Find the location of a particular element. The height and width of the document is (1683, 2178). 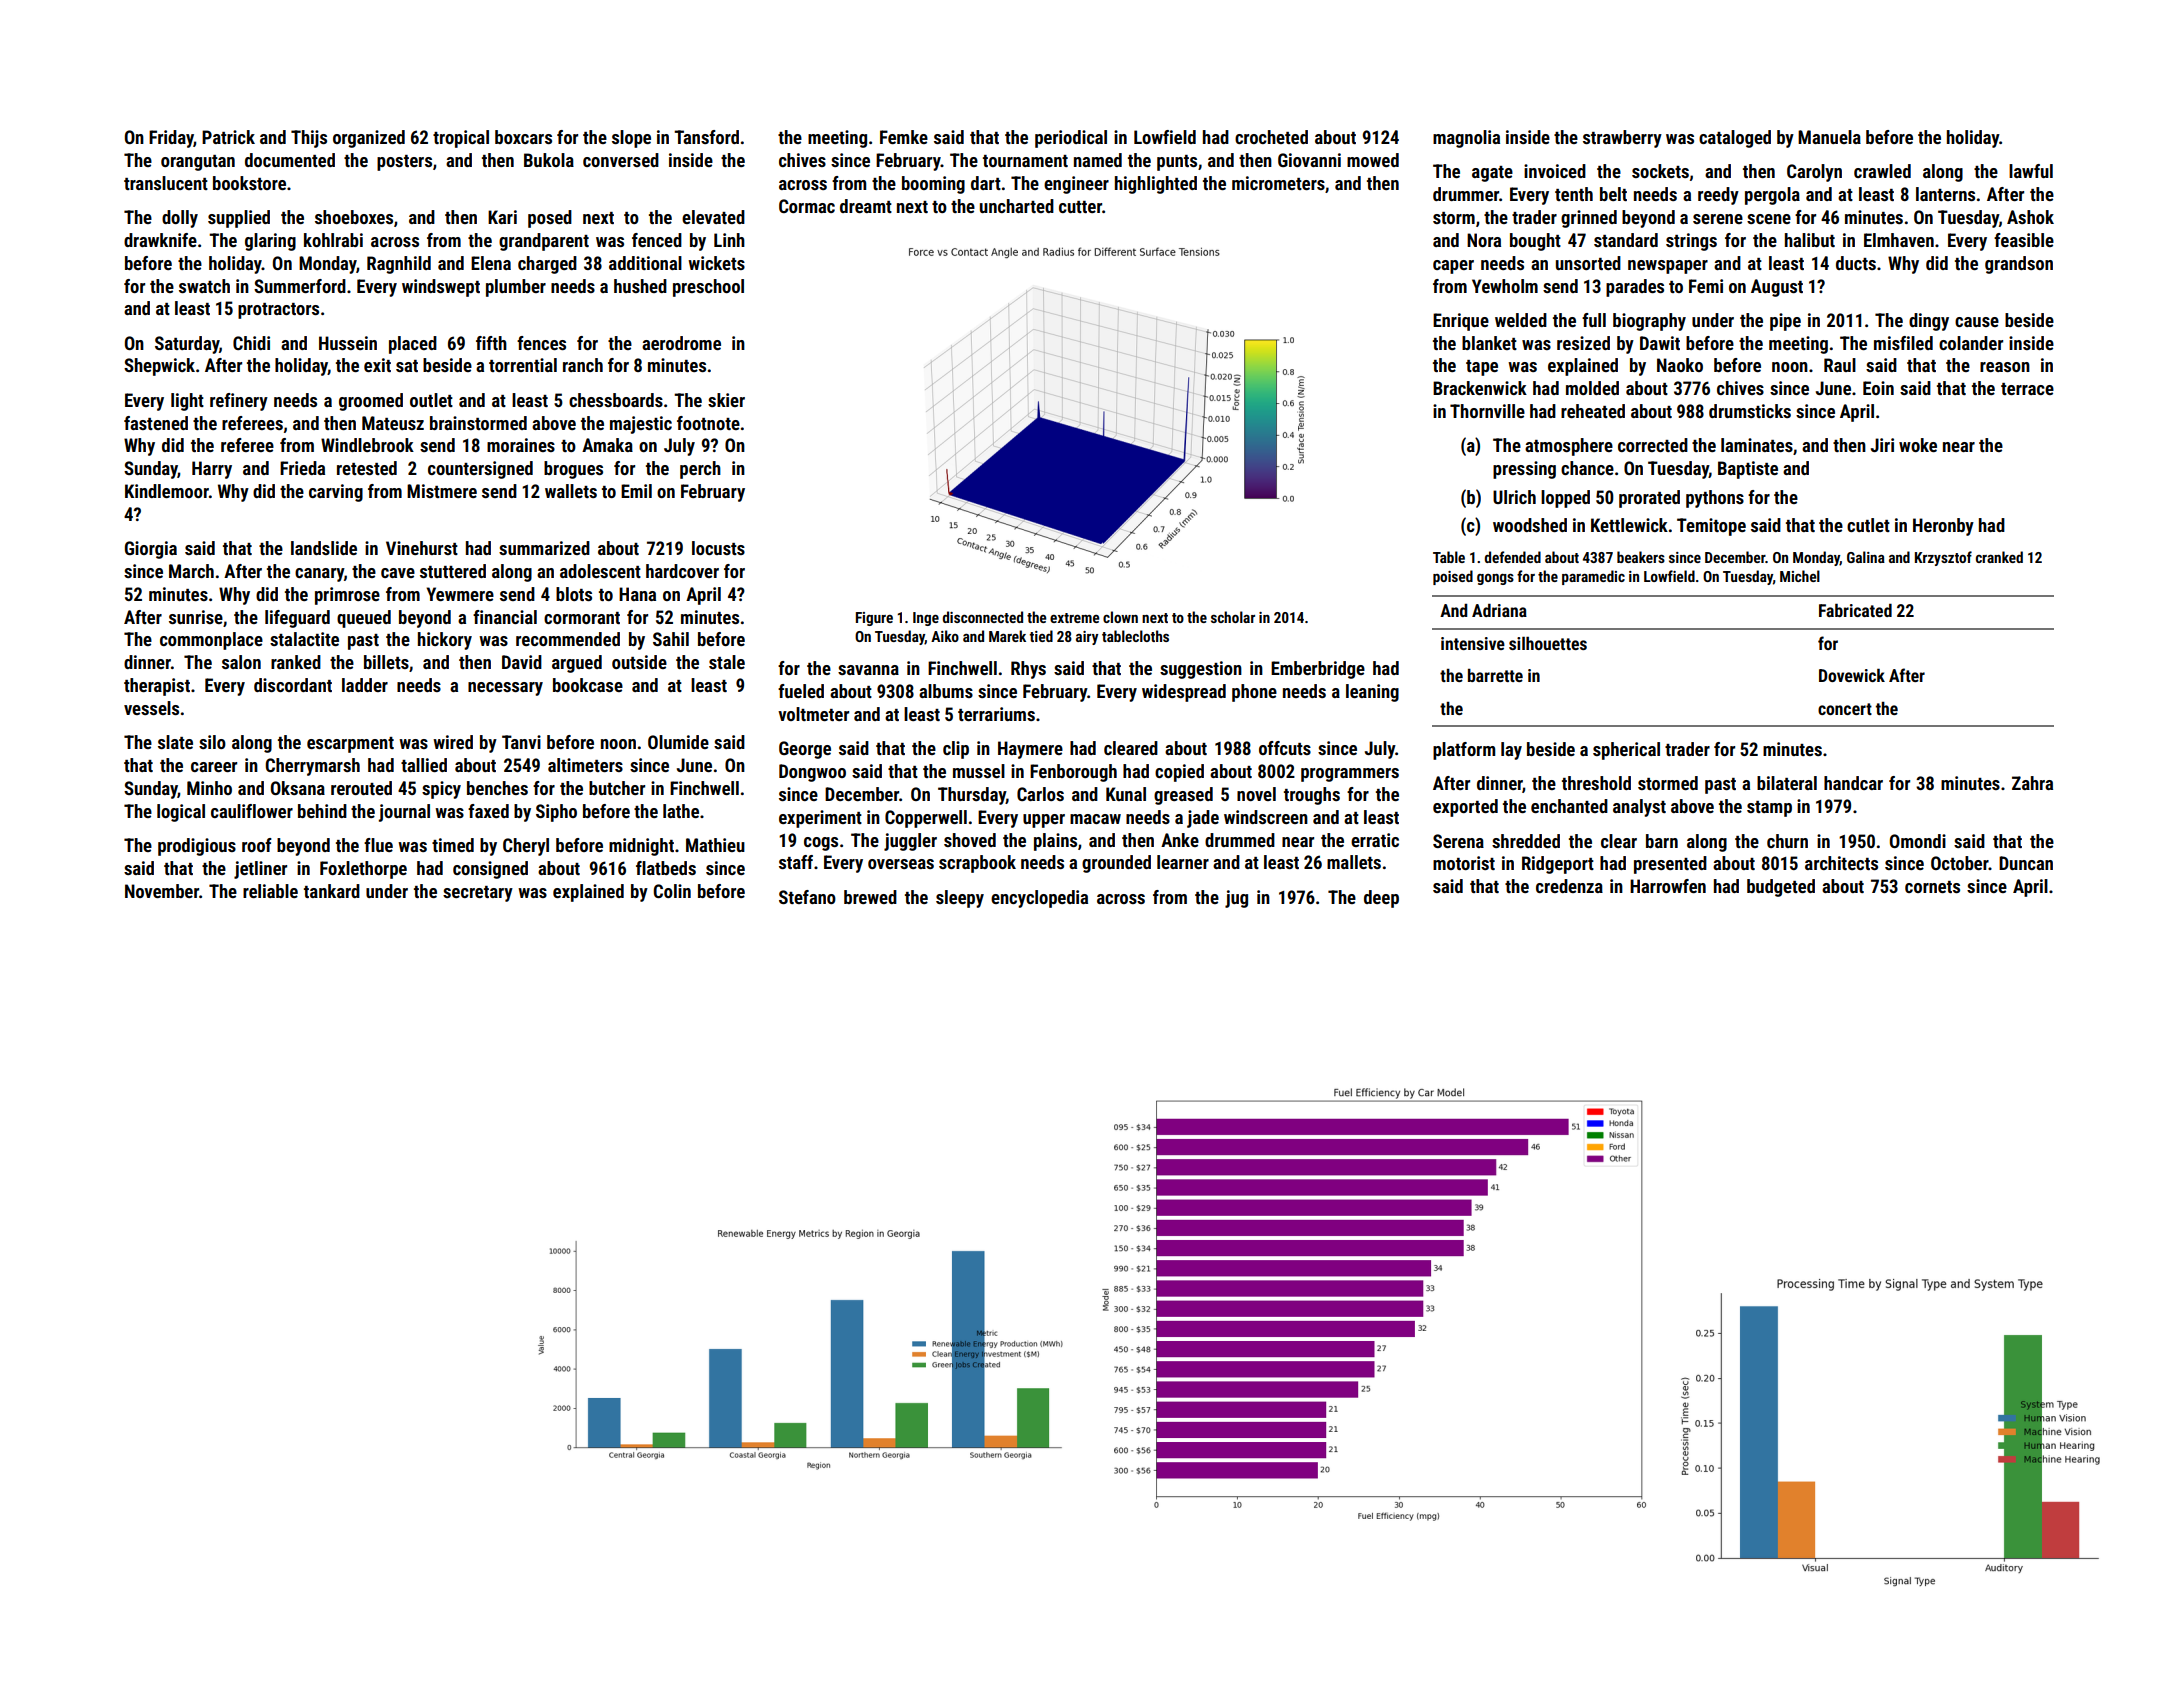

Cormac is located at coordinates (807, 206).
